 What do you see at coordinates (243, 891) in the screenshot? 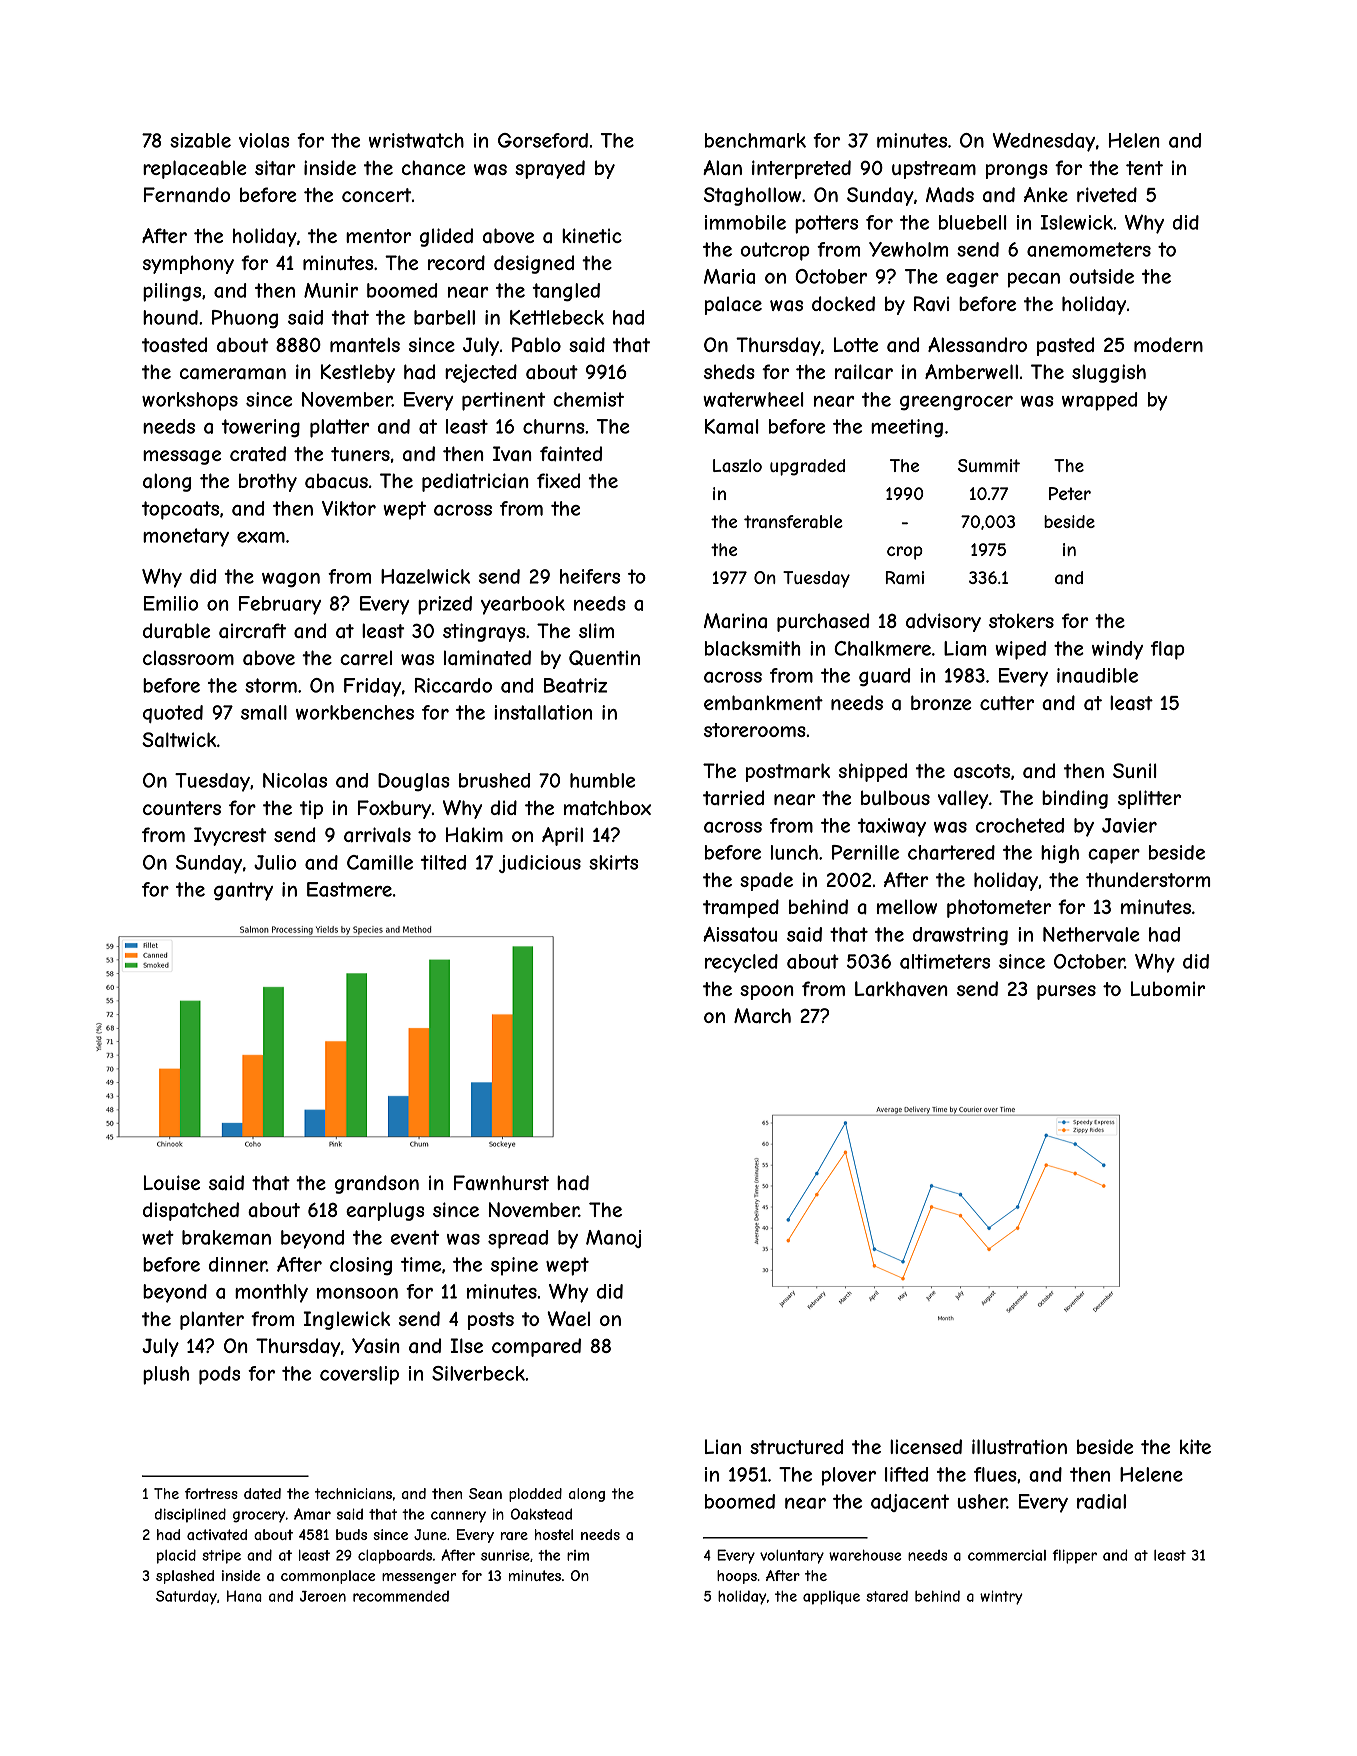
I see `gantry` at bounding box center [243, 891].
